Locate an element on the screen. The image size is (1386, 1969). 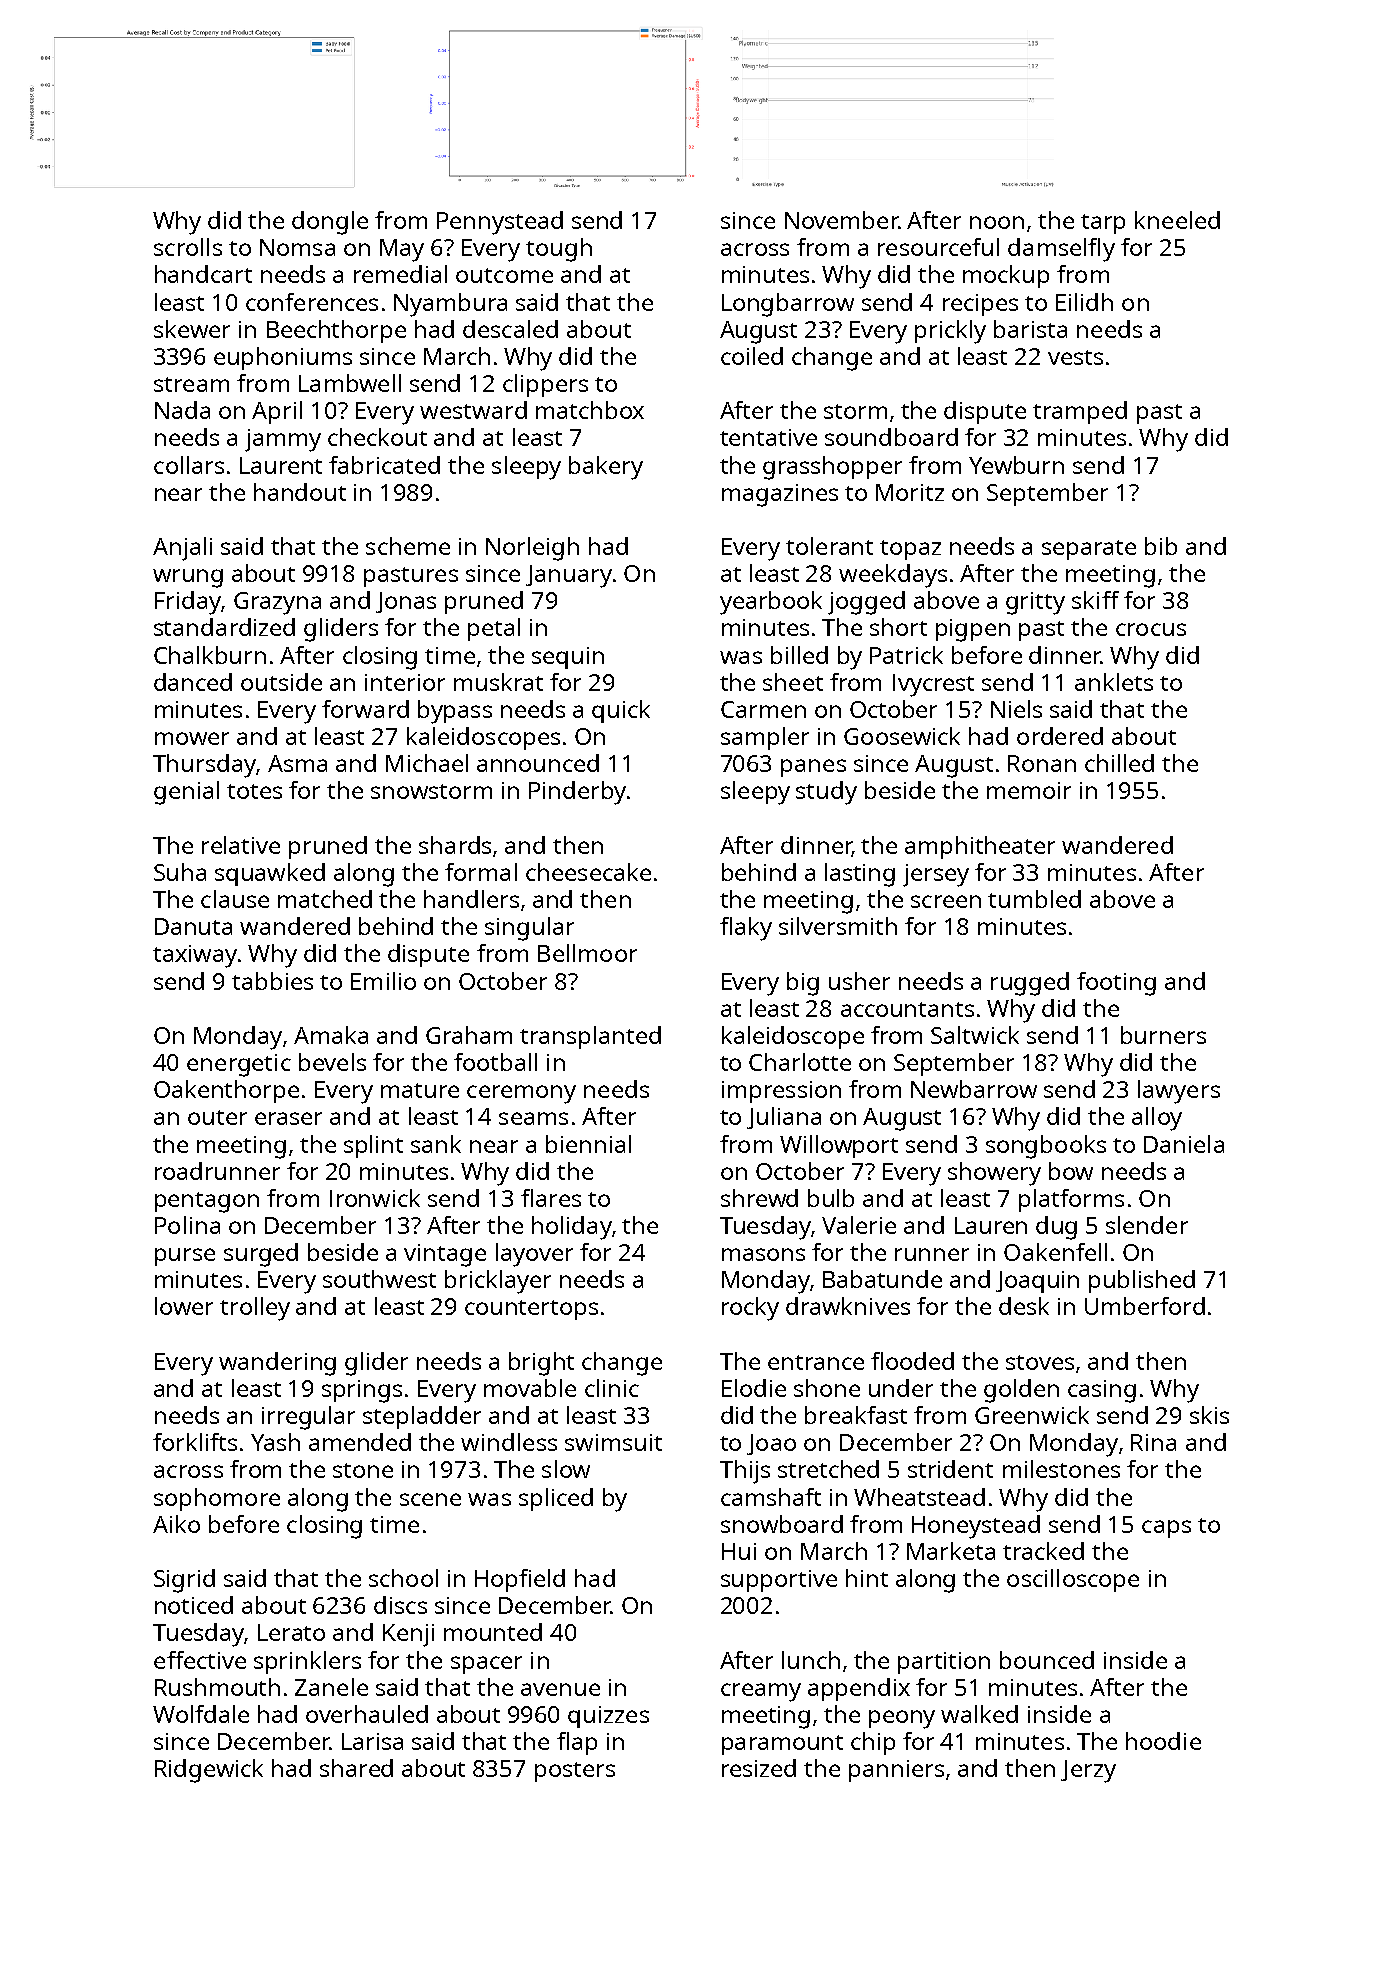
drawknives is located at coordinates (848, 1306).
